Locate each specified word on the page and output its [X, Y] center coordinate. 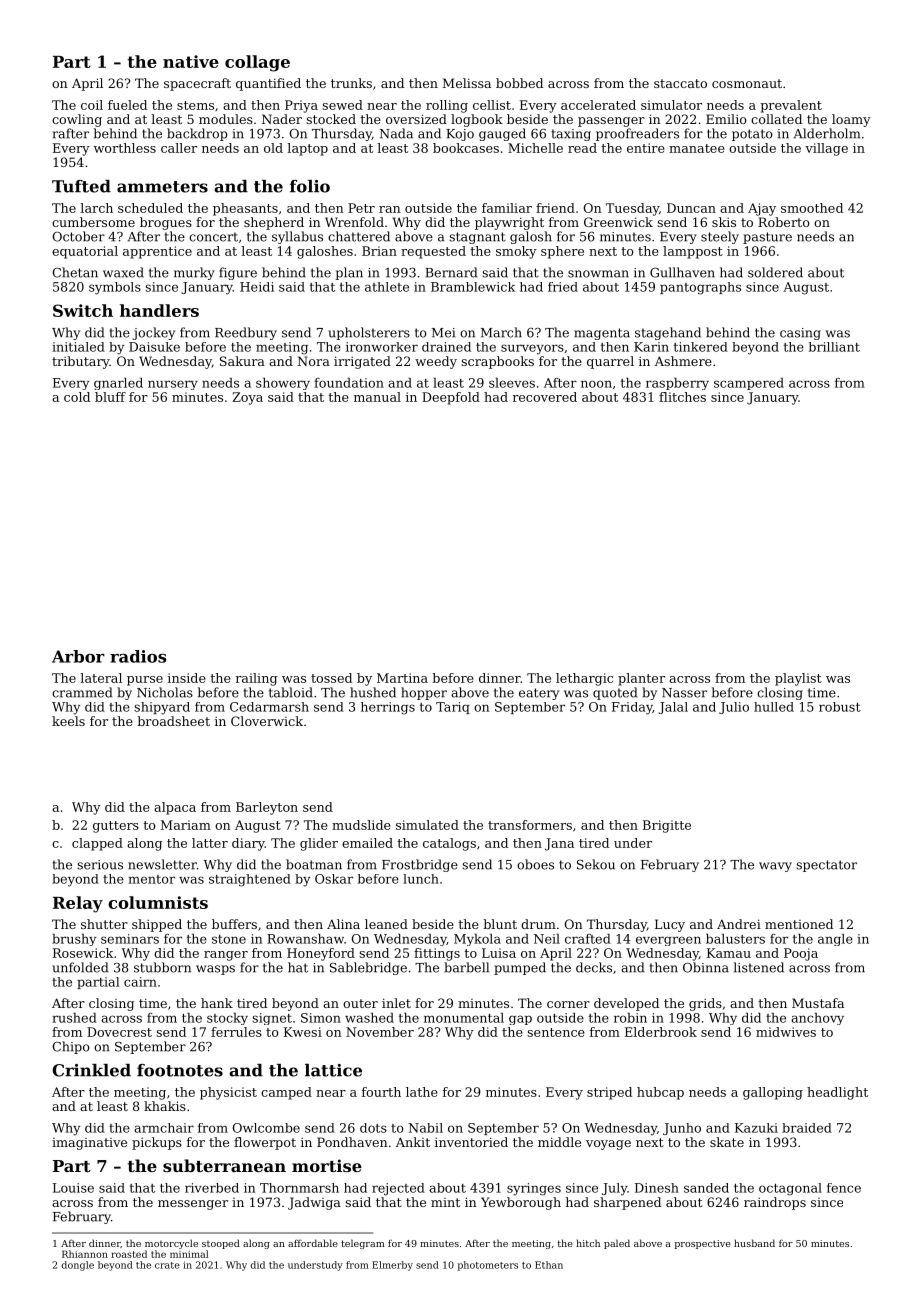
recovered [545, 397]
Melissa [467, 83]
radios [138, 656]
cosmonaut [747, 83]
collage [257, 63]
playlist [798, 679]
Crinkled [91, 1070]
